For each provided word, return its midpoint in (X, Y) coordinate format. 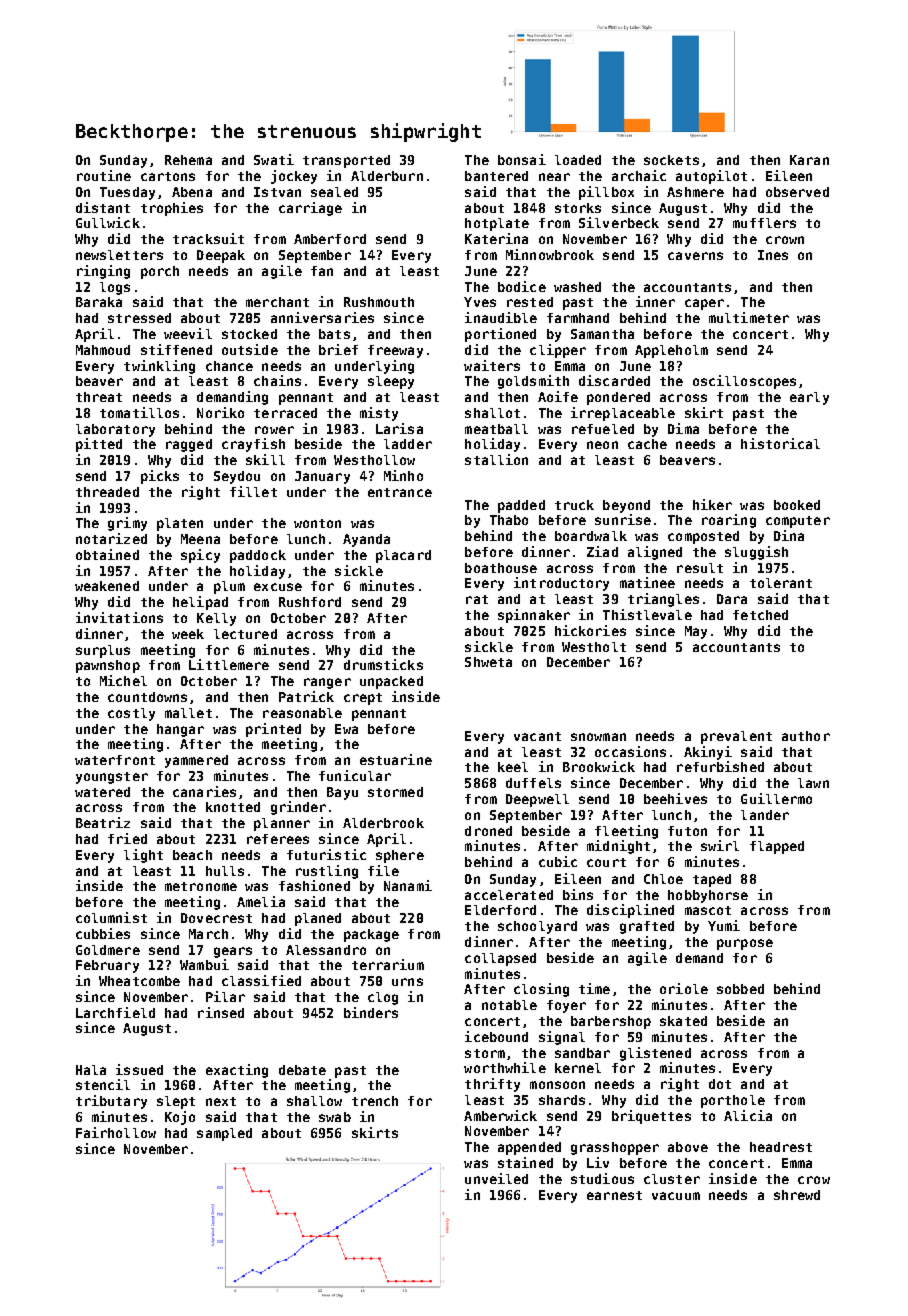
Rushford (310, 602)
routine (104, 175)
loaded (578, 160)
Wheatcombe (139, 981)
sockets (671, 160)
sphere (400, 856)
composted (703, 537)
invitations (119, 617)
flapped (777, 847)
